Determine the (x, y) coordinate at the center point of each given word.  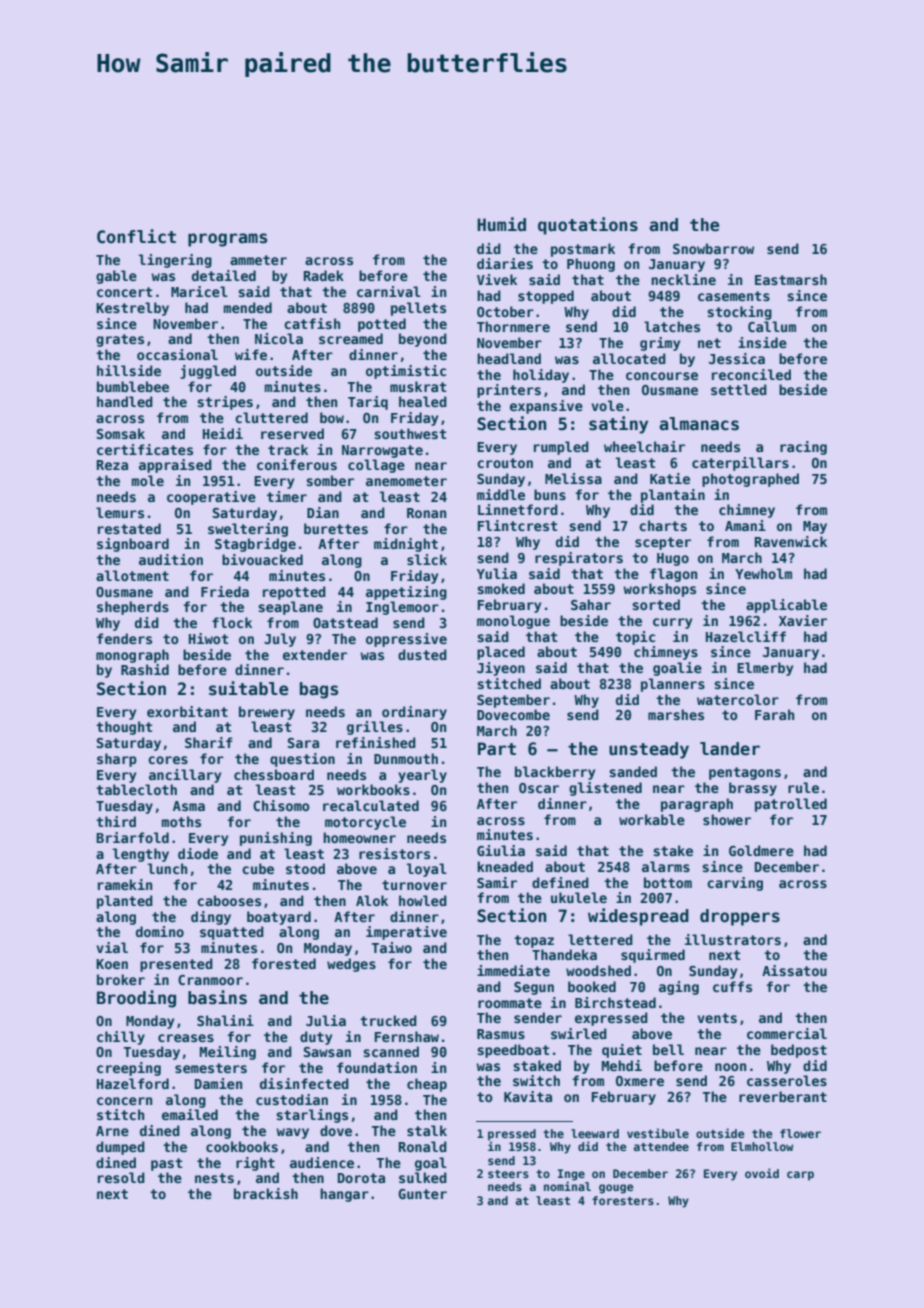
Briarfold (132, 837)
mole (148, 480)
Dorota (361, 1178)
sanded (633, 771)
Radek (324, 275)
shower (727, 819)
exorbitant (187, 711)
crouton (505, 463)
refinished (376, 742)
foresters (623, 1200)
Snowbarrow (713, 248)
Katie (670, 478)
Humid (501, 224)
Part (497, 749)
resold (121, 1177)
